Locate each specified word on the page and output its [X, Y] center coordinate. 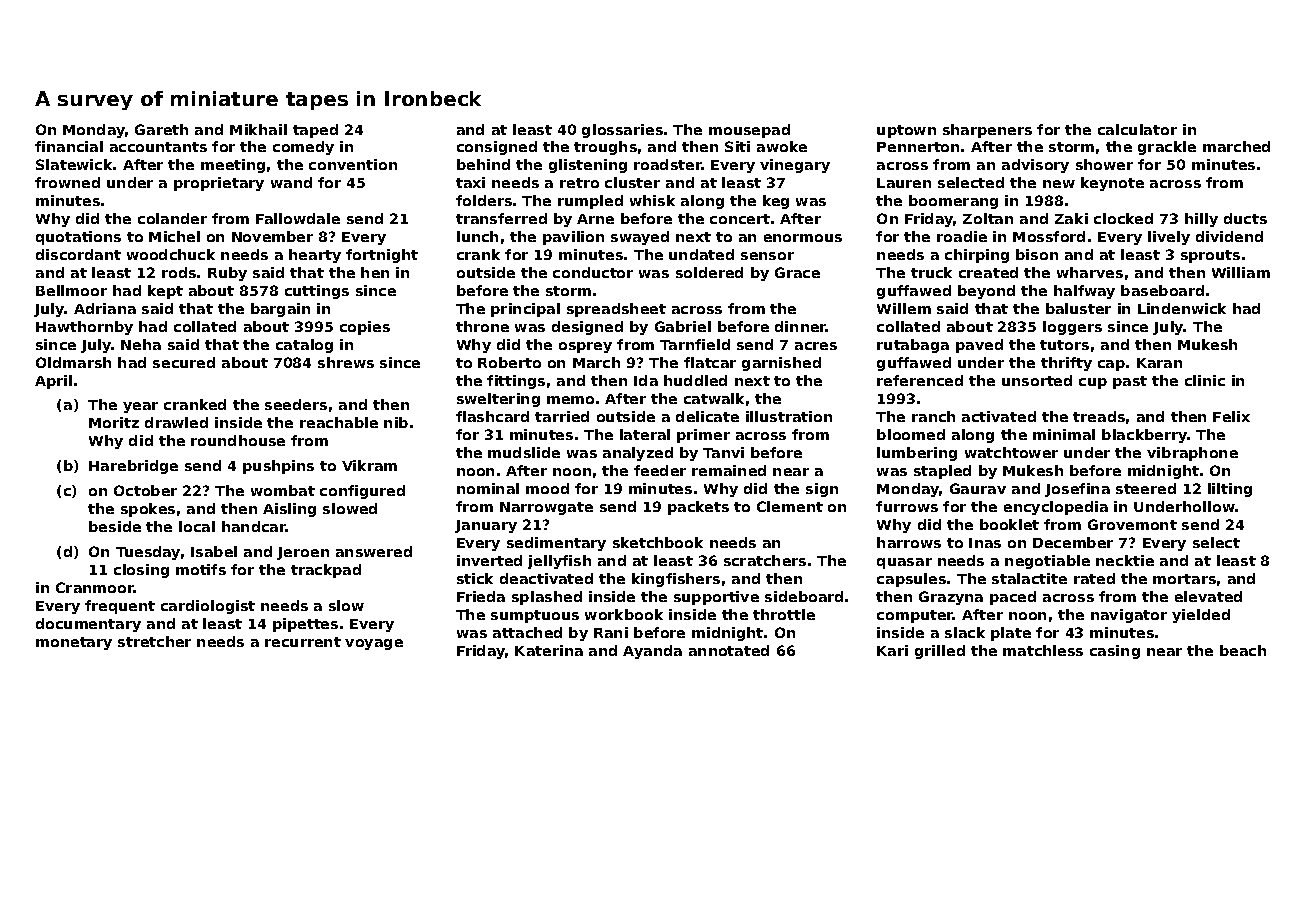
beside [115, 526]
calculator [1137, 129]
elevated [1208, 596]
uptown [906, 131]
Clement [790, 506]
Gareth [161, 129]
